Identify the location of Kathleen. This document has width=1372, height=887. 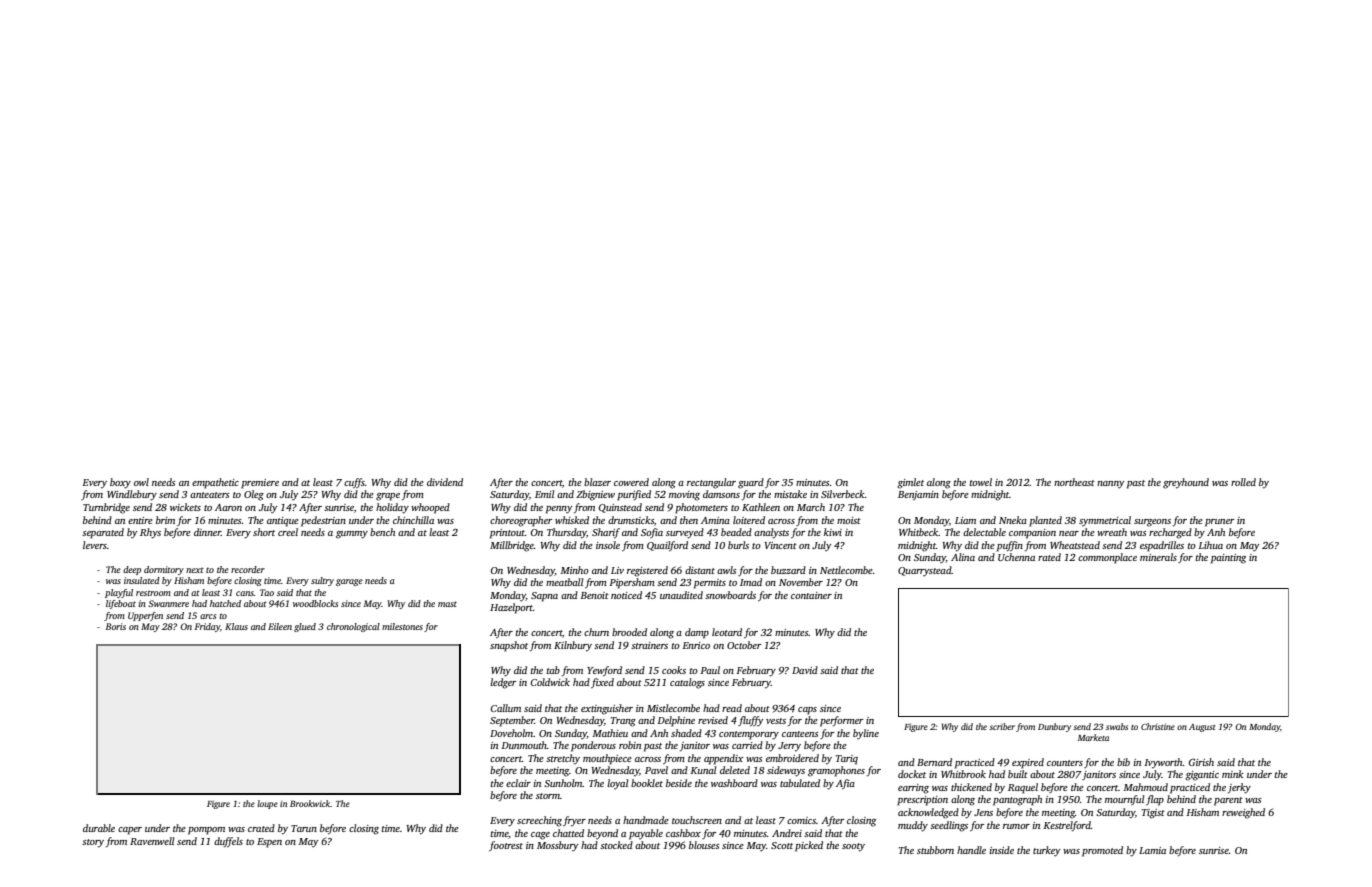
(761, 507).
